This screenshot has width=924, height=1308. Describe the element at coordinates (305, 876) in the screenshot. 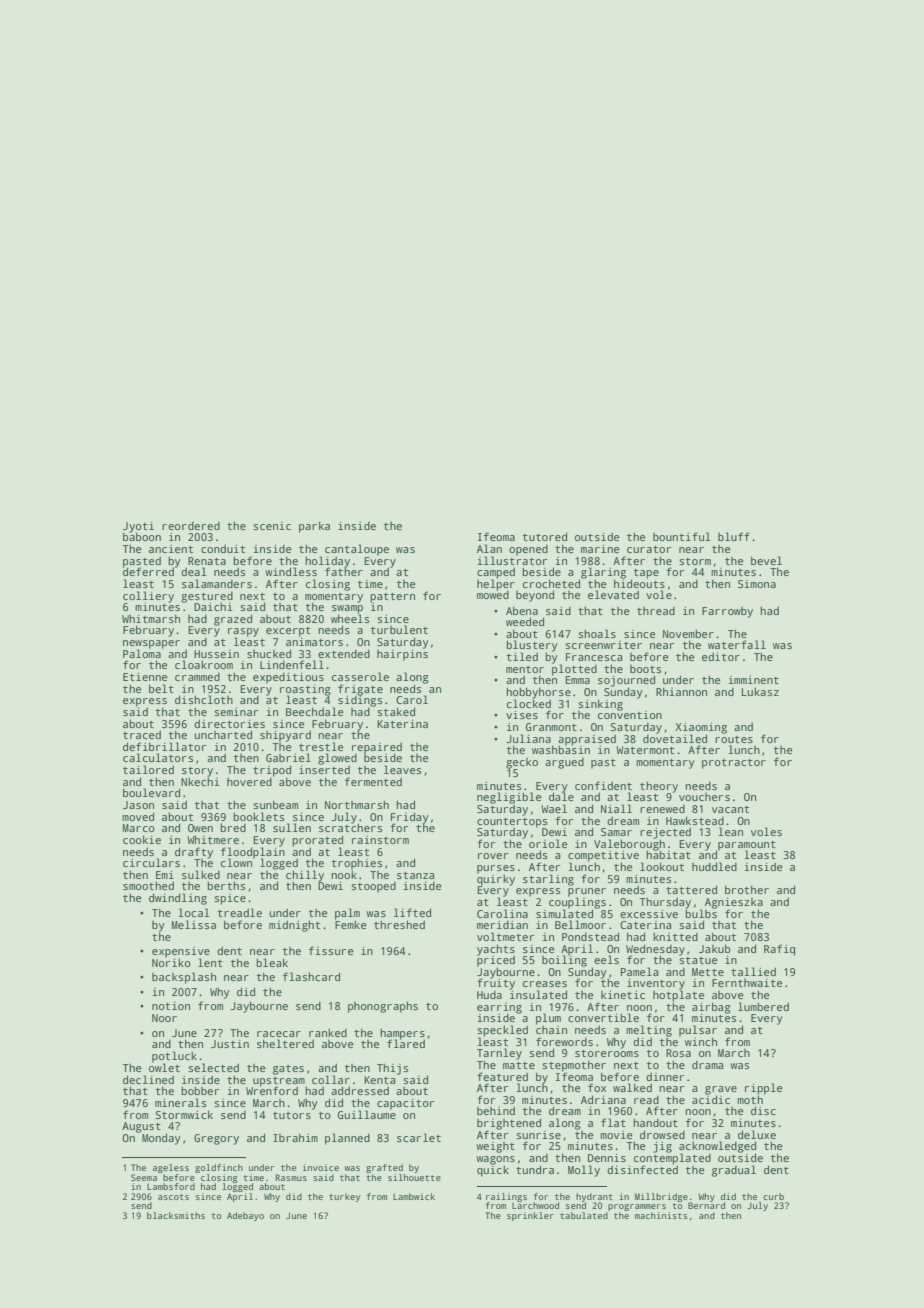

I see `chilly` at that location.
